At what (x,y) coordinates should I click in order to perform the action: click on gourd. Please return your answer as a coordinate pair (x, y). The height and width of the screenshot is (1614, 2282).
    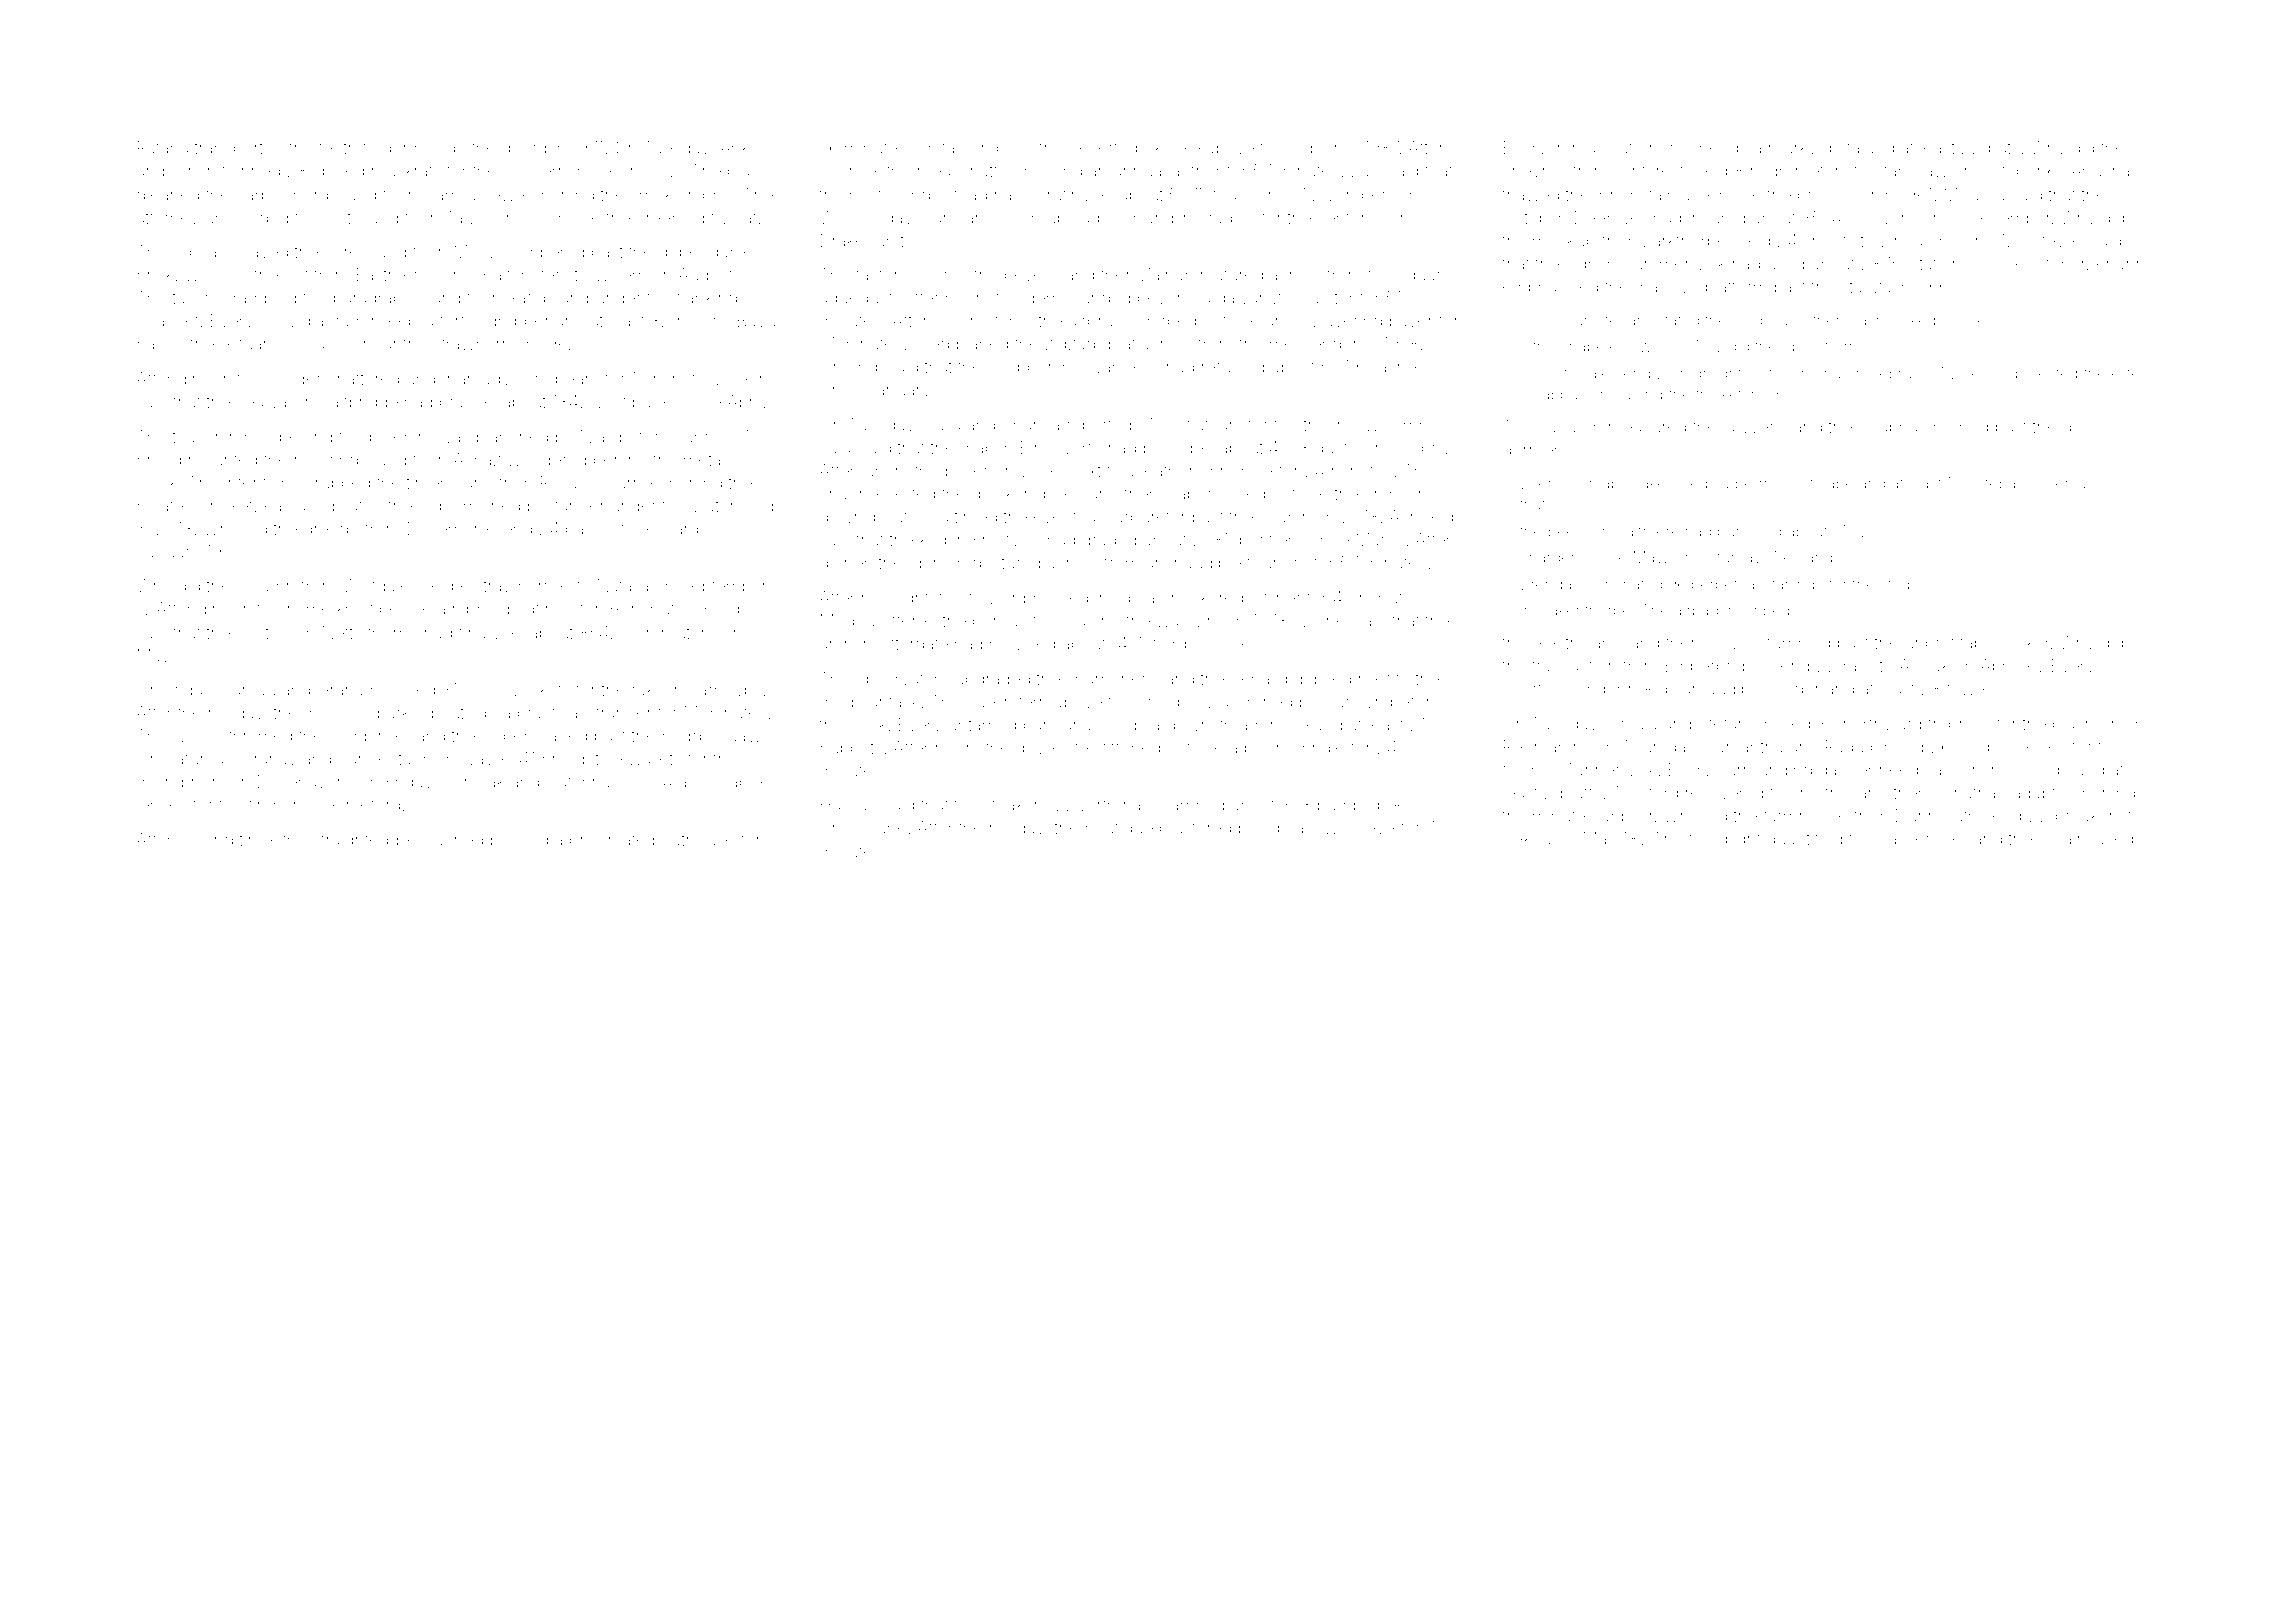
    Looking at the image, I should click on (524, 149).
